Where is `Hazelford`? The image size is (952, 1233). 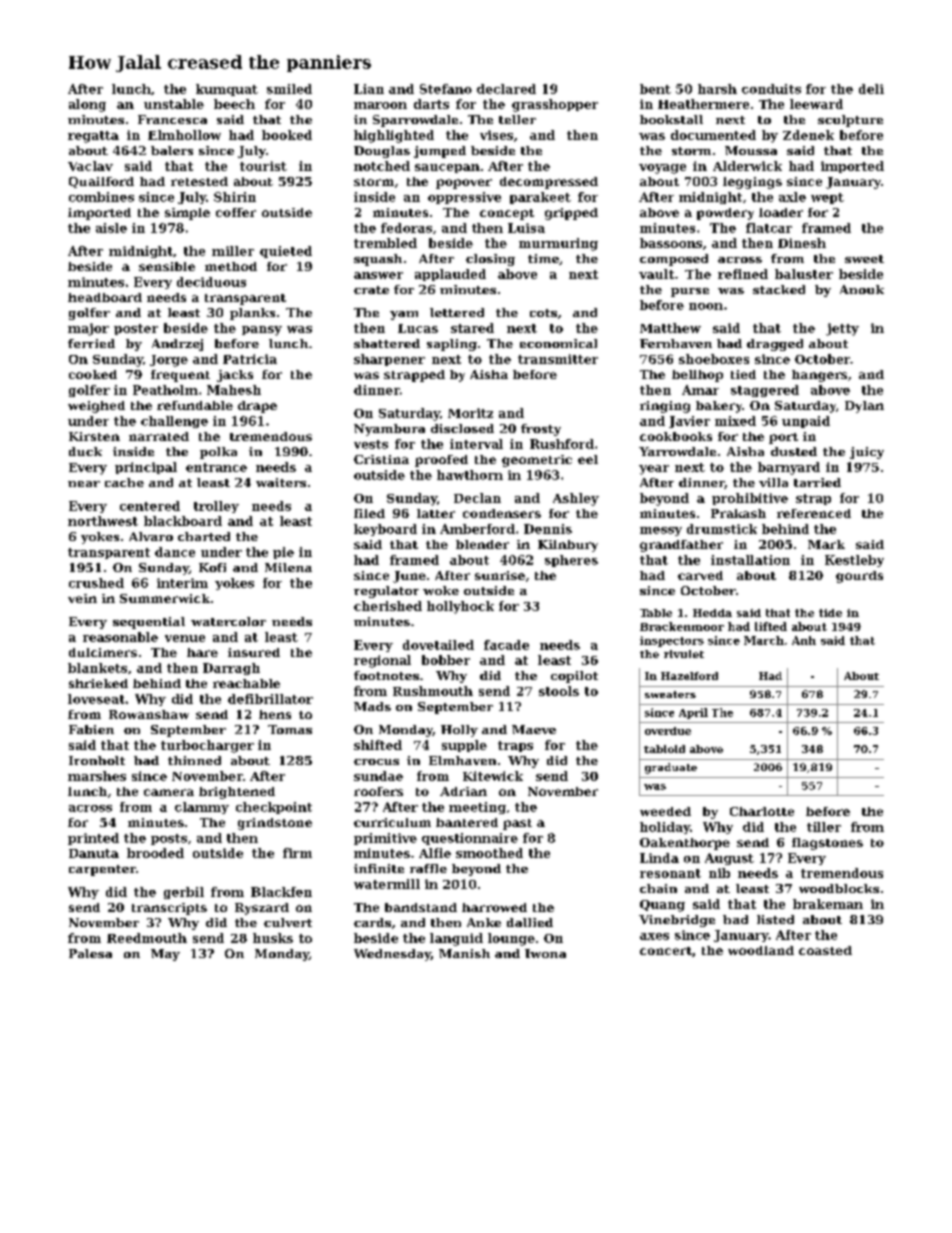 Hazelford is located at coordinates (689, 676).
